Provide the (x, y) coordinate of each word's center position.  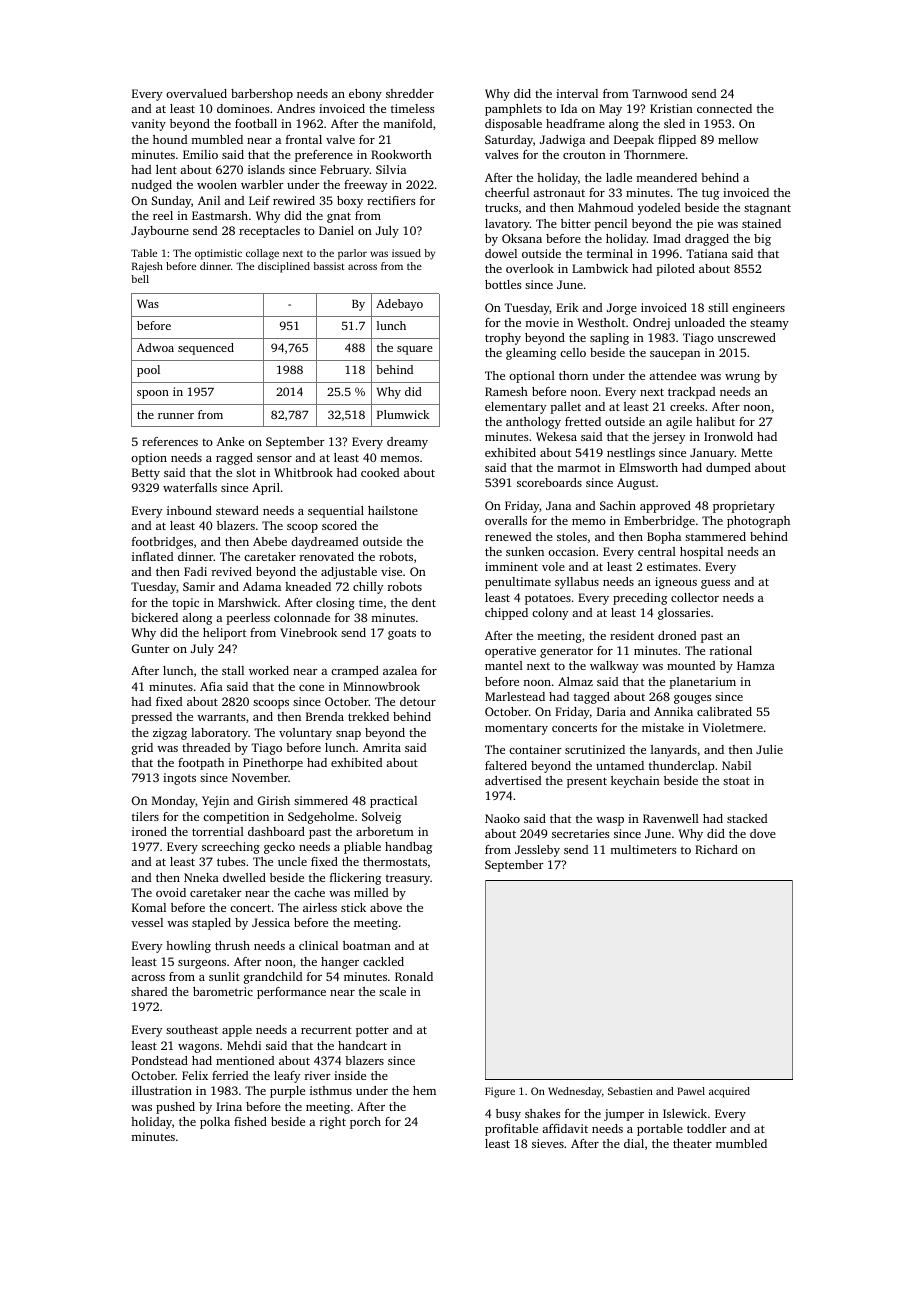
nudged (151, 186)
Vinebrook (308, 632)
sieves (548, 1143)
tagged (592, 698)
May (610, 110)
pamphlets (513, 110)
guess (715, 584)
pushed (175, 1108)
